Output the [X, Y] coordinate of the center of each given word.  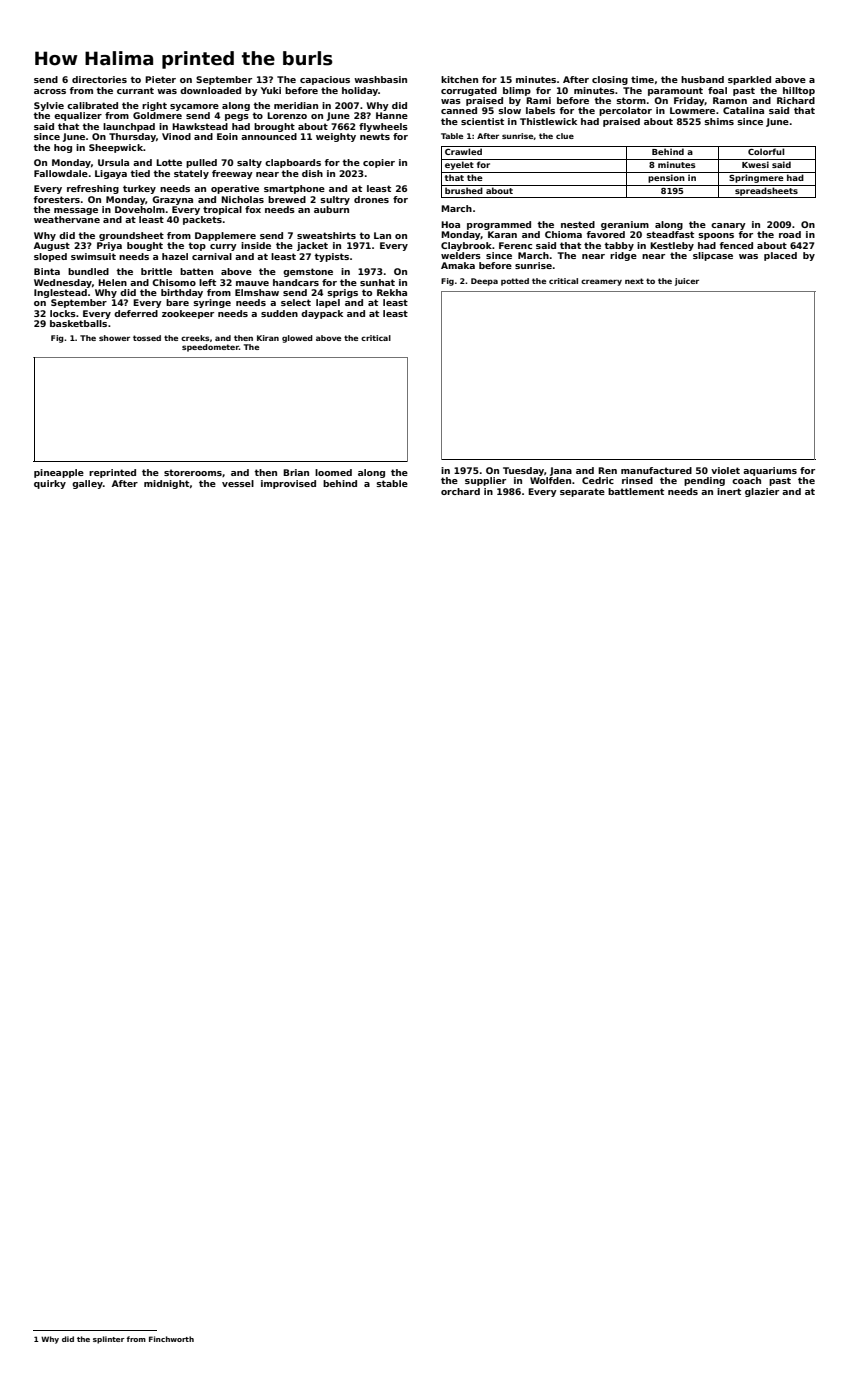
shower [114, 338]
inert [729, 491]
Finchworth [171, 1339]
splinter [109, 1340]
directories [99, 79]
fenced [736, 245]
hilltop [799, 91]
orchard [460, 491]
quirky [50, 484]
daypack [322, 314]
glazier [762, 492]
